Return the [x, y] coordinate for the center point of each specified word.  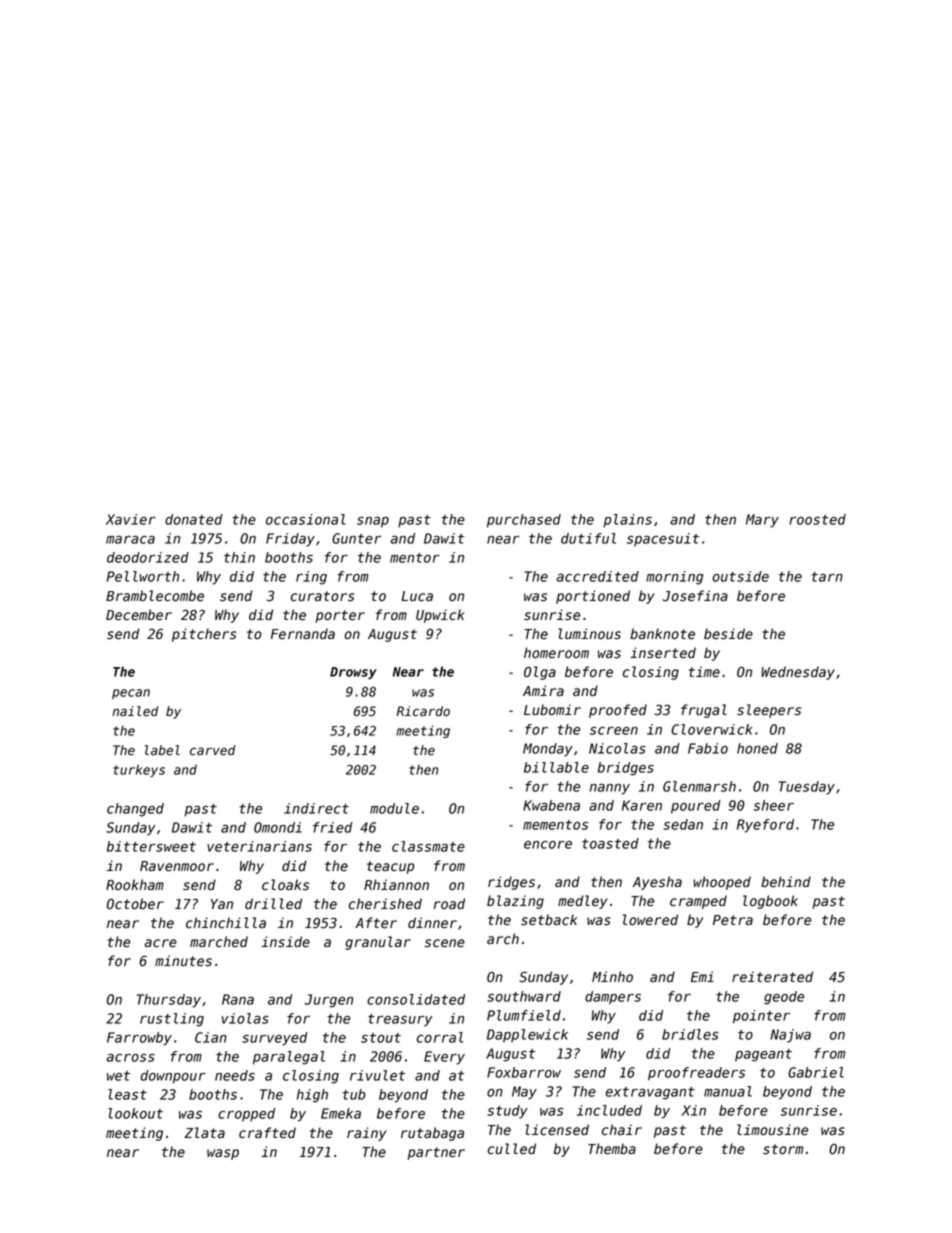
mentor [415, 558]
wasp [223, 1154]
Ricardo [423, 711]
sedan [683, 824]
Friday [290, 540]
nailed [135, 711]
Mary [762, 521]
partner [436, 1153]
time [704, 672]
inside [285, 942]
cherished [385, 904]
